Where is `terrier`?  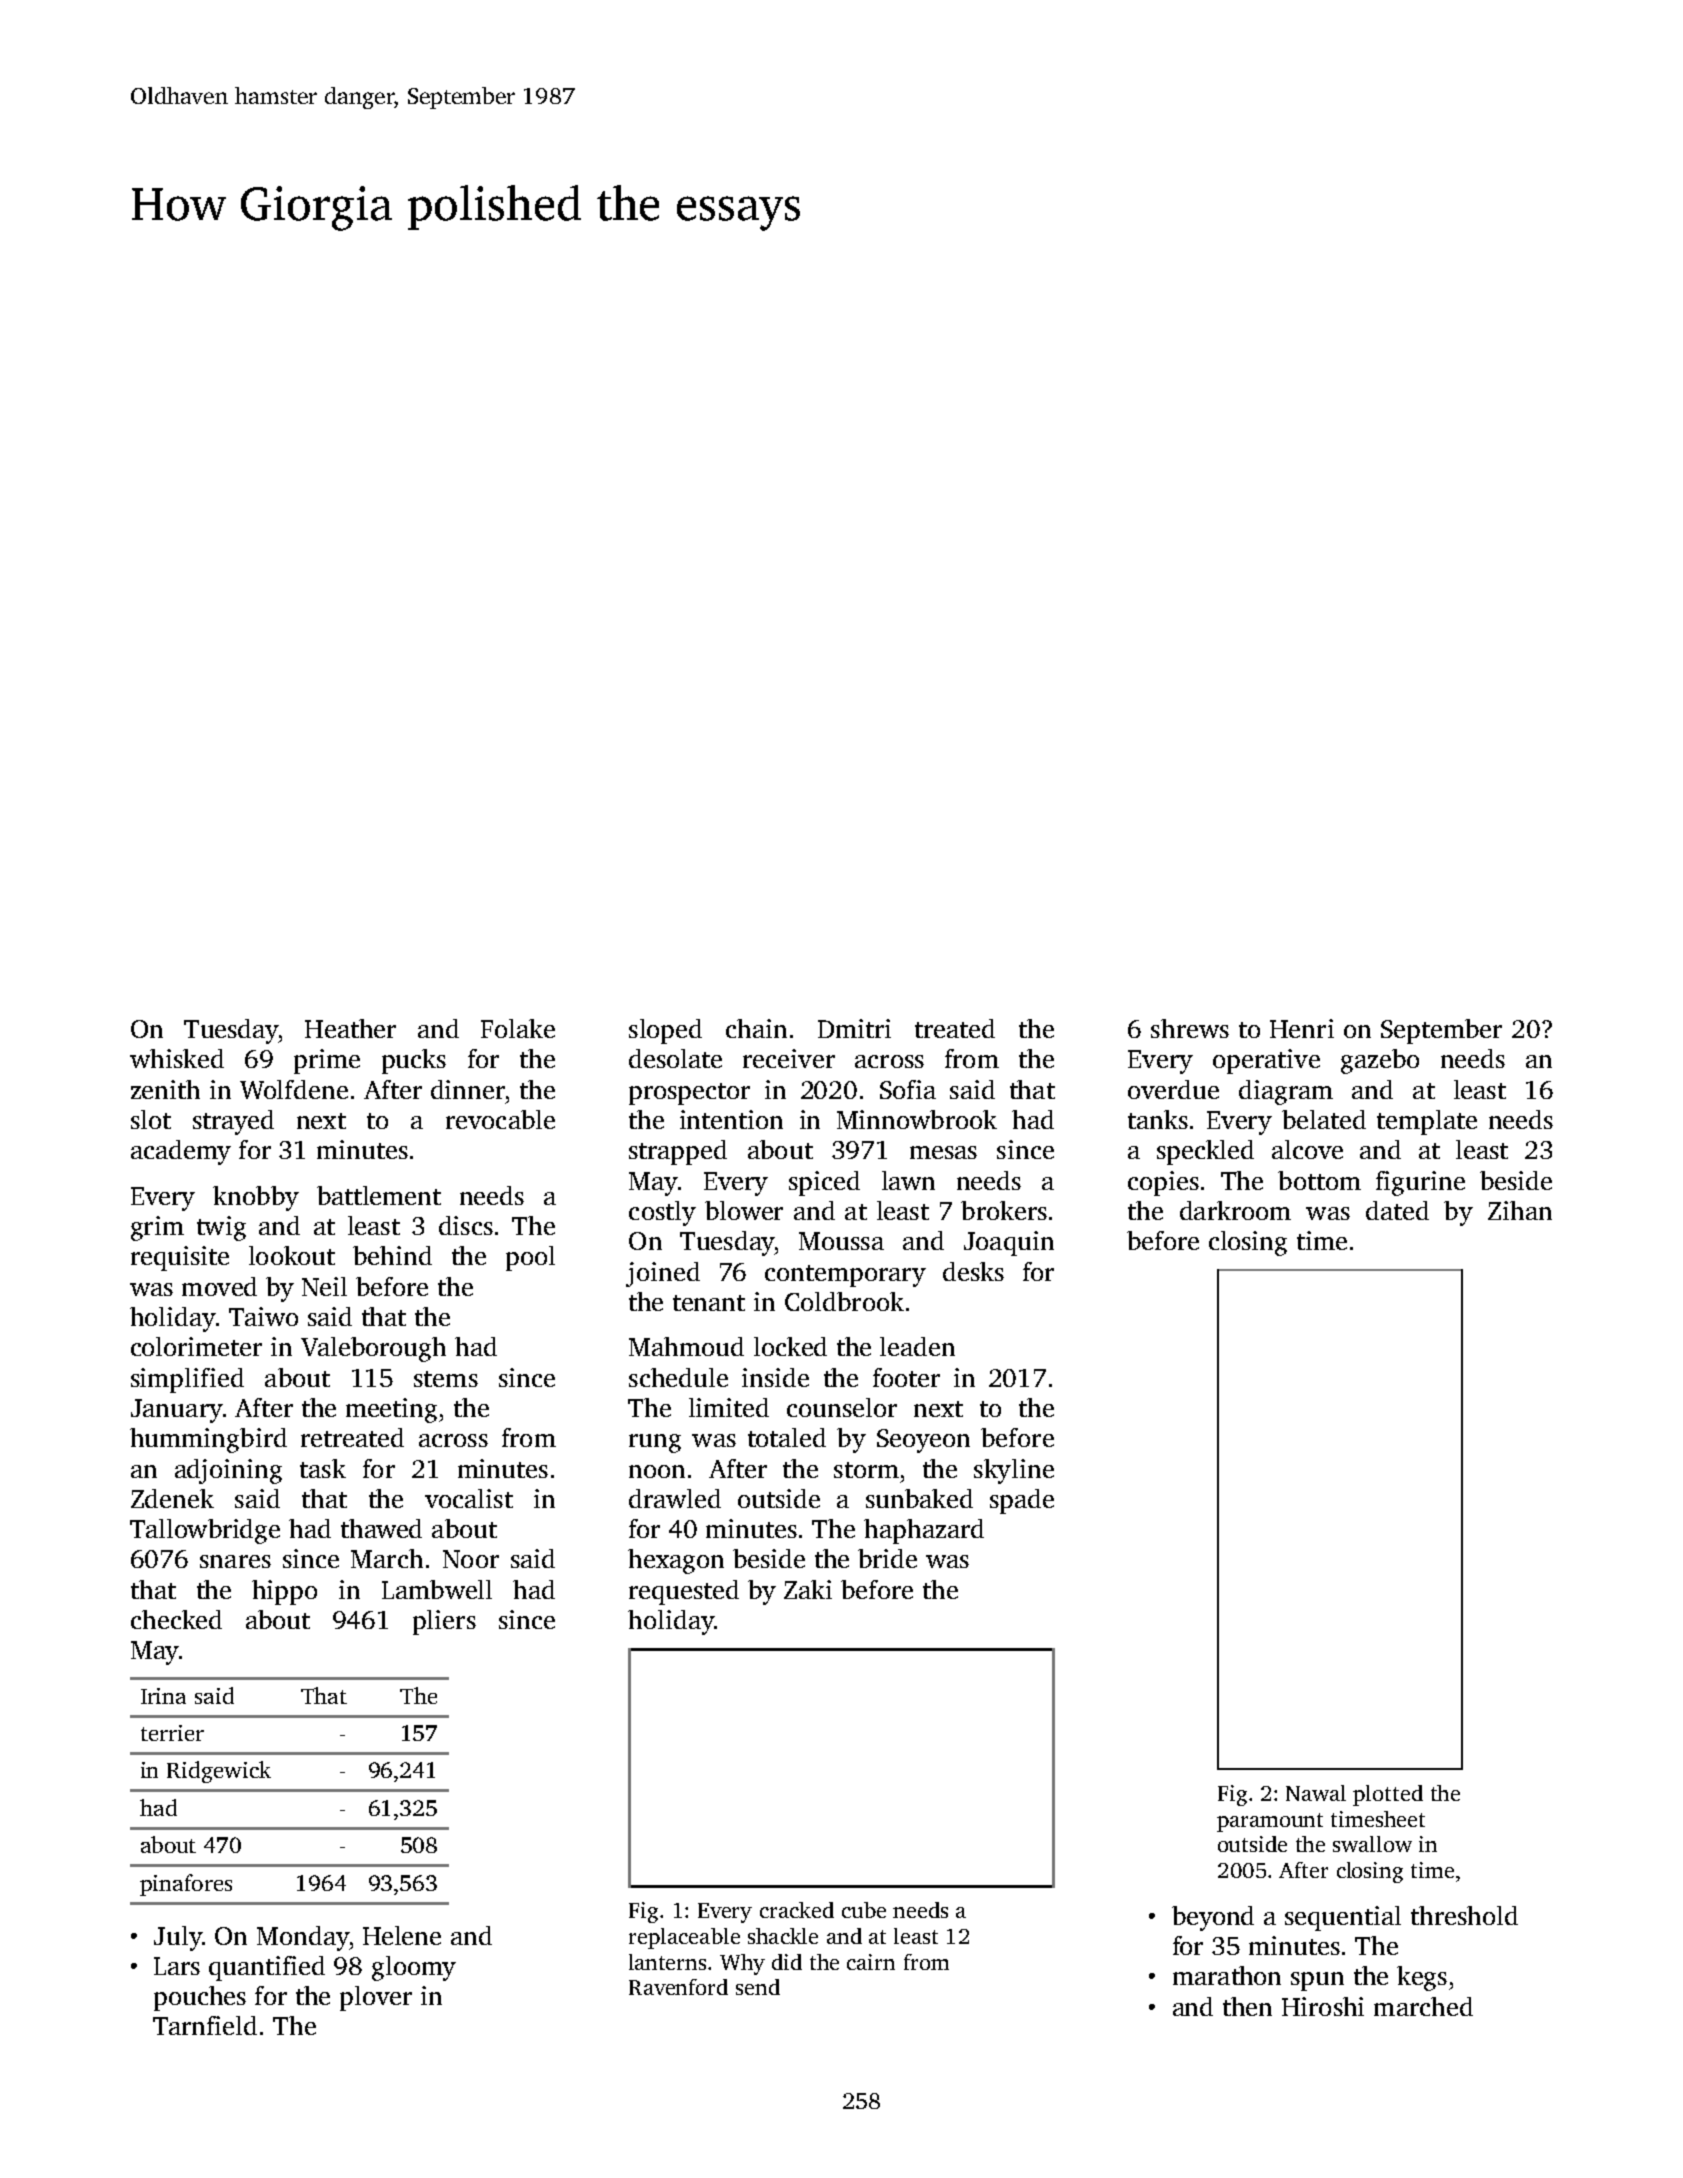 terrier is located at coordinates (172, 1733).
